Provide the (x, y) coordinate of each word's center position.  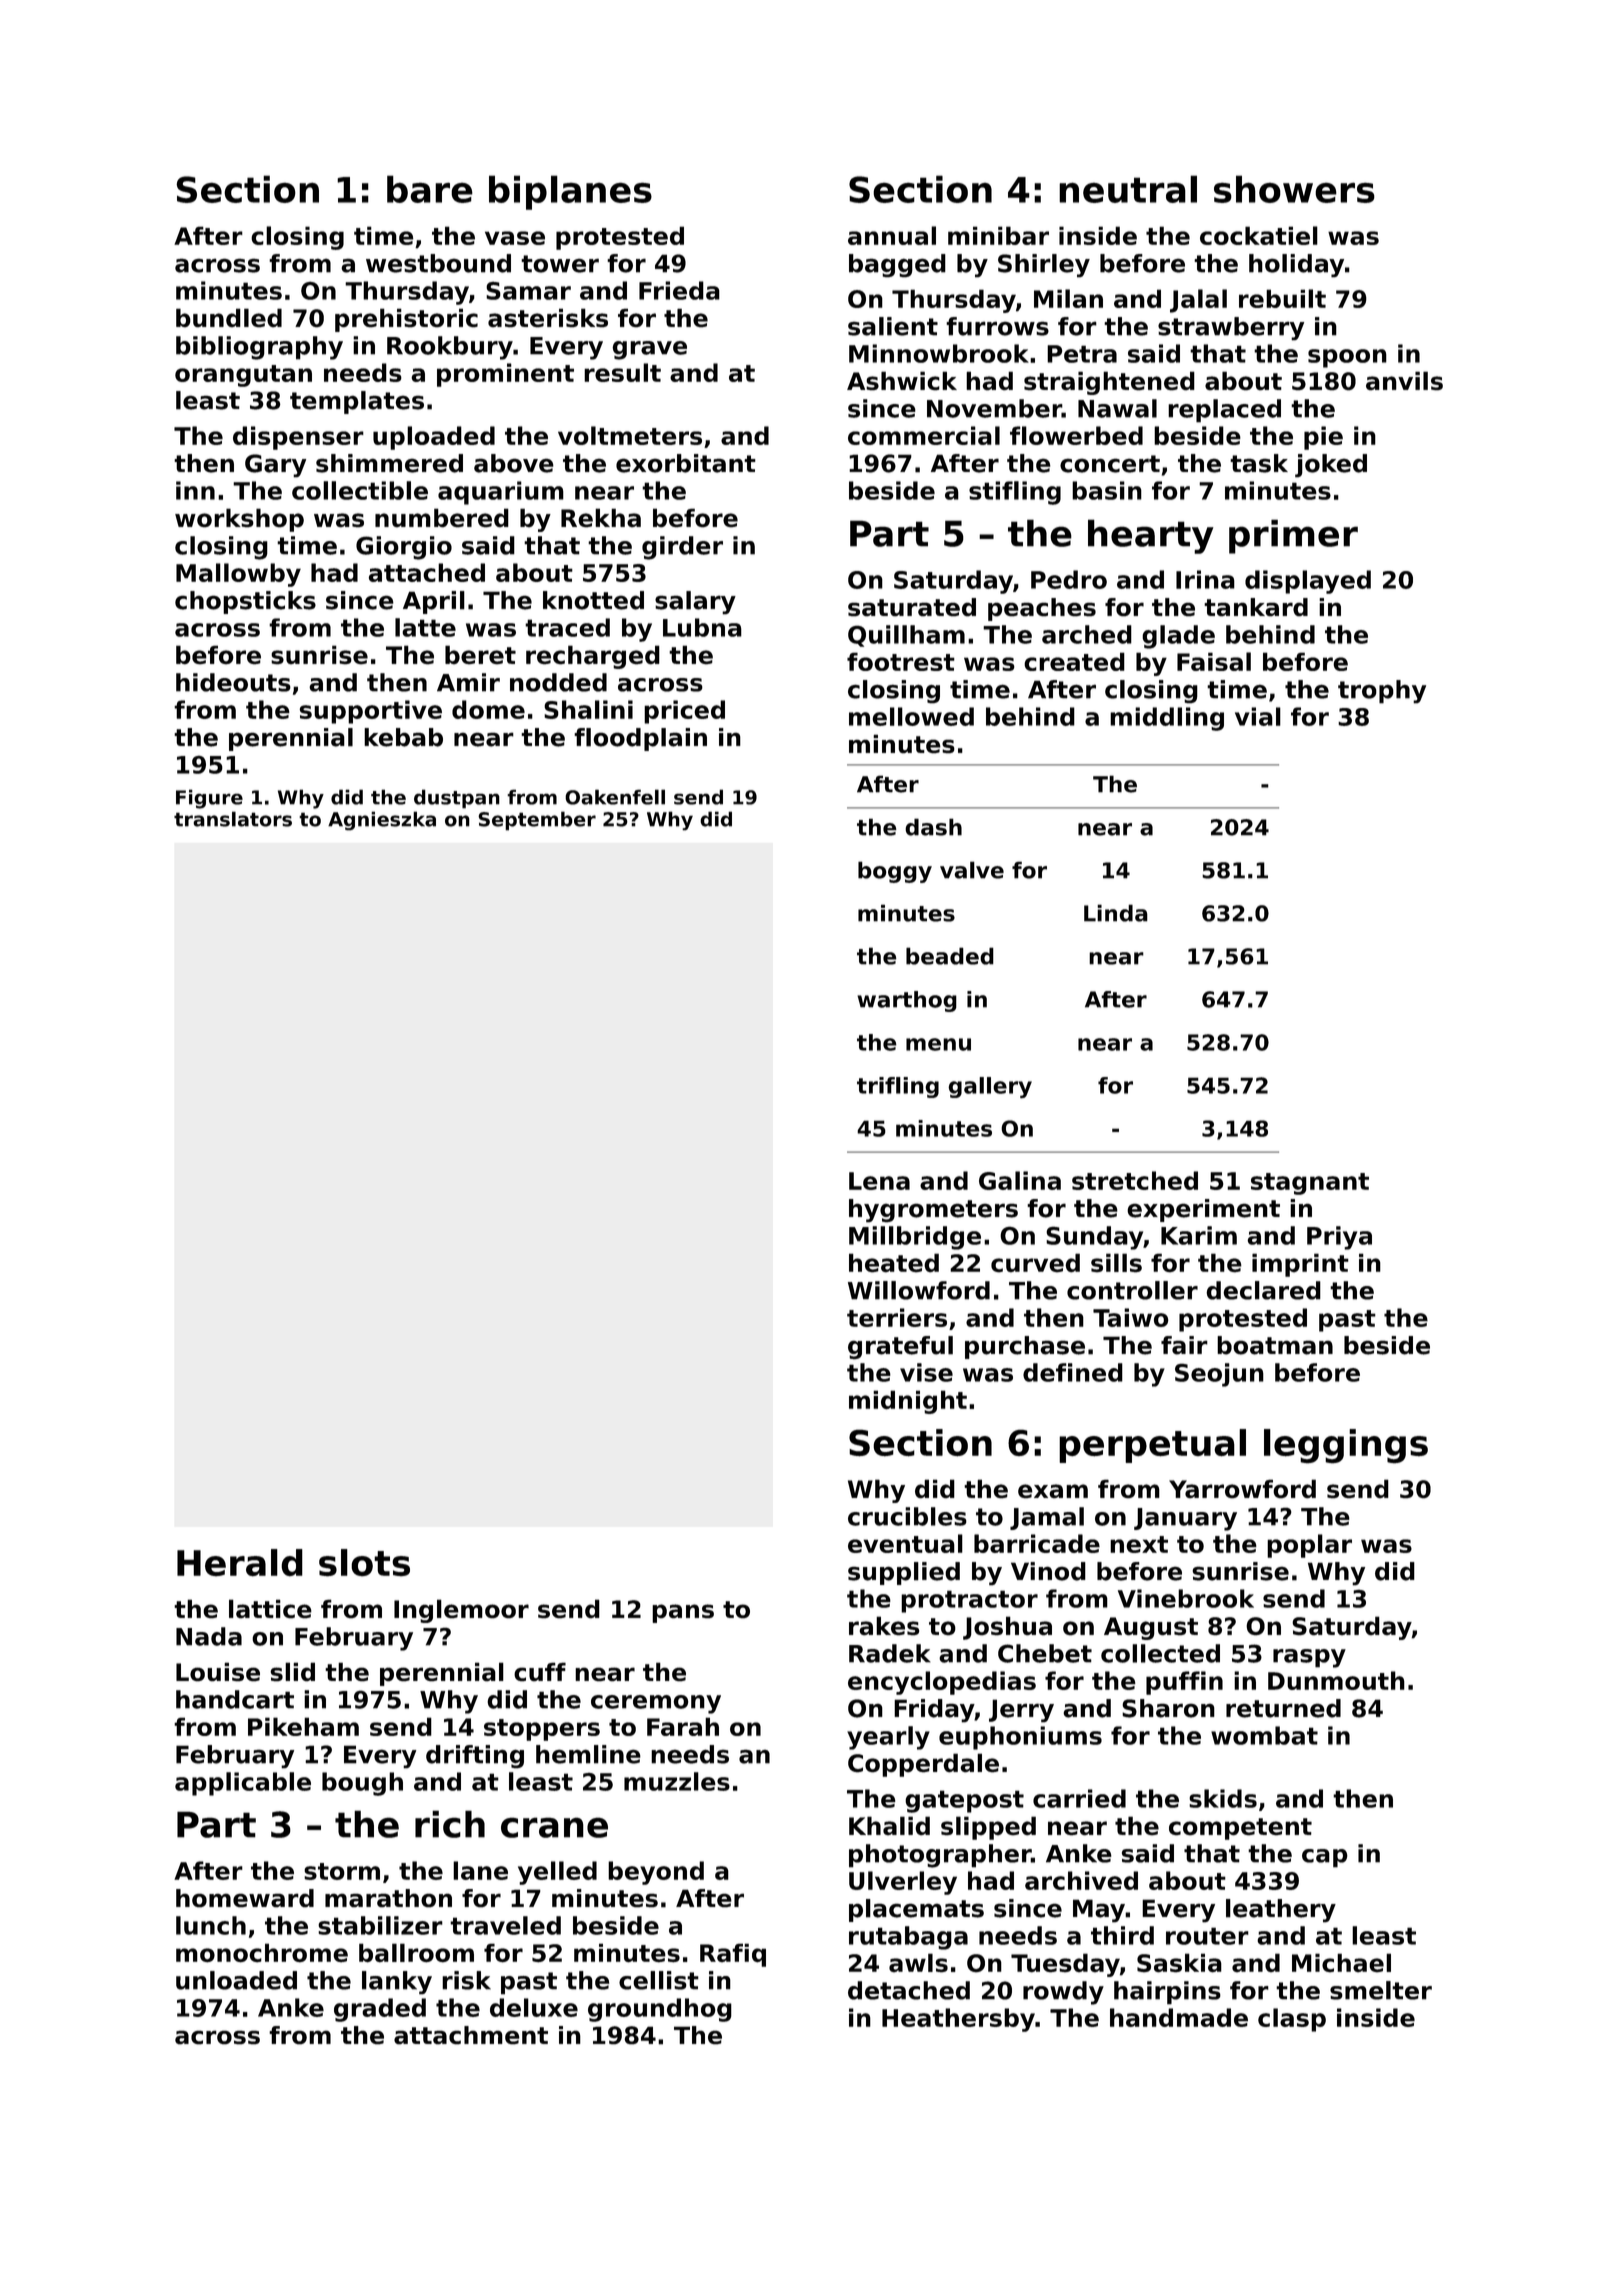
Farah (683, 1726)
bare (430, 189)
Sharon (1168, 1708)
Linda (1116, 913)
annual (892, 235)
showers (1294, 189)
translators (233, 819)
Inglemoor (461, 1611)
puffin (1184, 1683)
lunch (211, 1925)
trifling (898, 1087)
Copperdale (923, 1765)
